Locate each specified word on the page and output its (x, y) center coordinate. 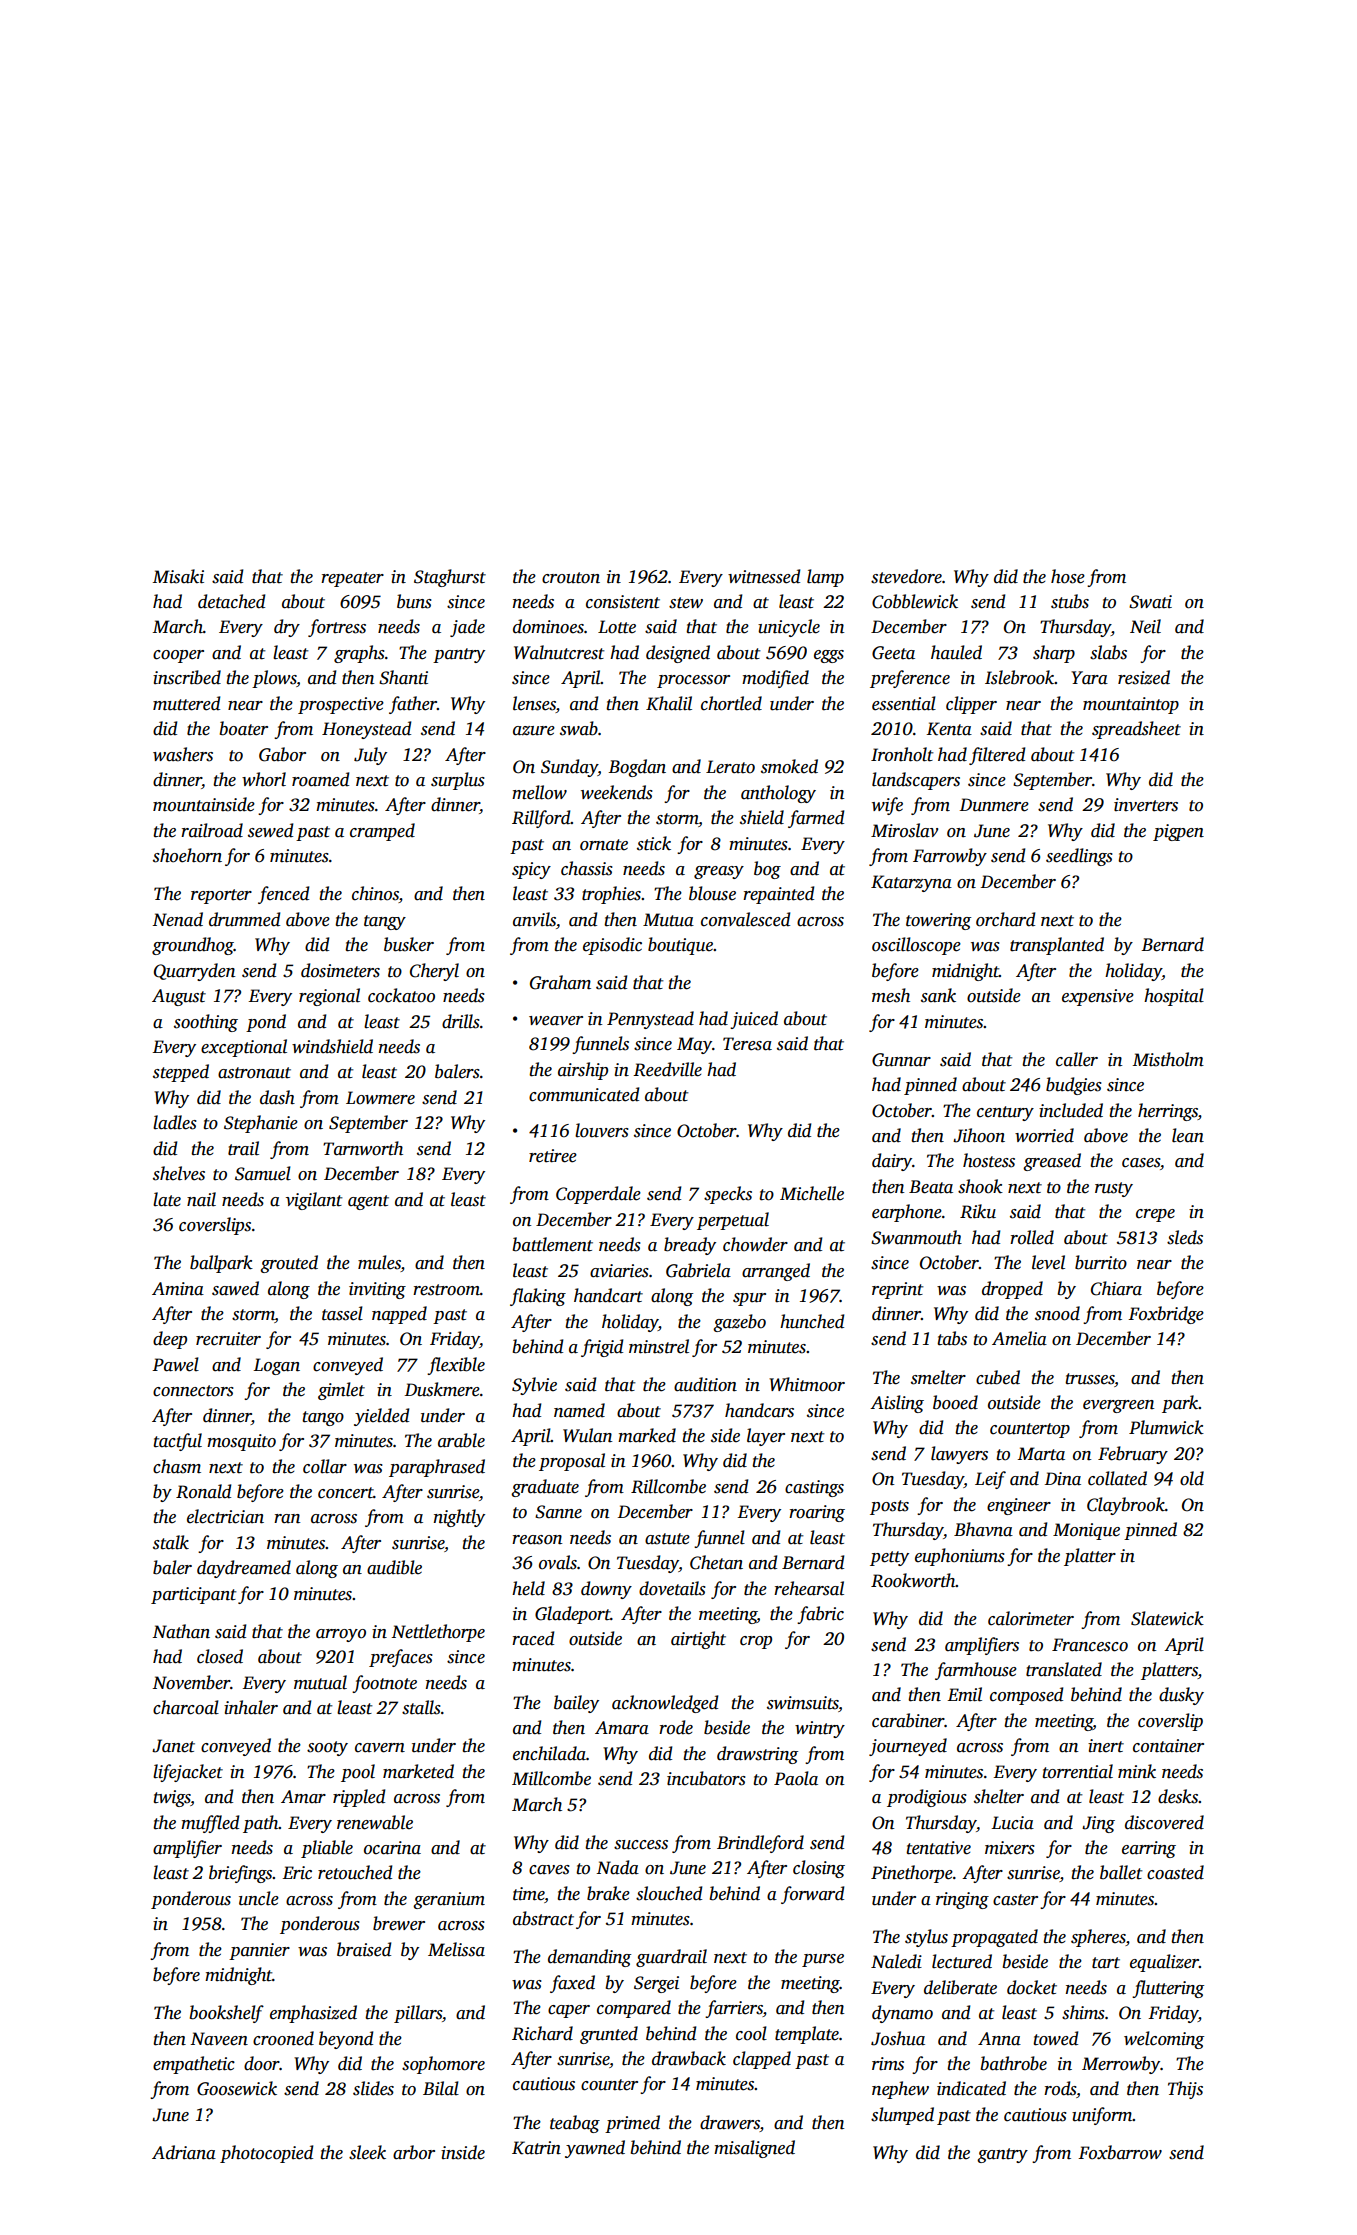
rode (676, 1727)
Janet (173, 1746)
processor (693, 681)
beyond (346, 2040)
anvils (534, 919)
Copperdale (598, 1195)
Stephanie (261, 1124)
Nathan (181, 1631)
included (1071, 1110)
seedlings (1079, 857)
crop (756, 1642)
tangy (385, 922)
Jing (1098, 1824)
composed (1026, 1696)
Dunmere (994, 805)
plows (274, 679)
